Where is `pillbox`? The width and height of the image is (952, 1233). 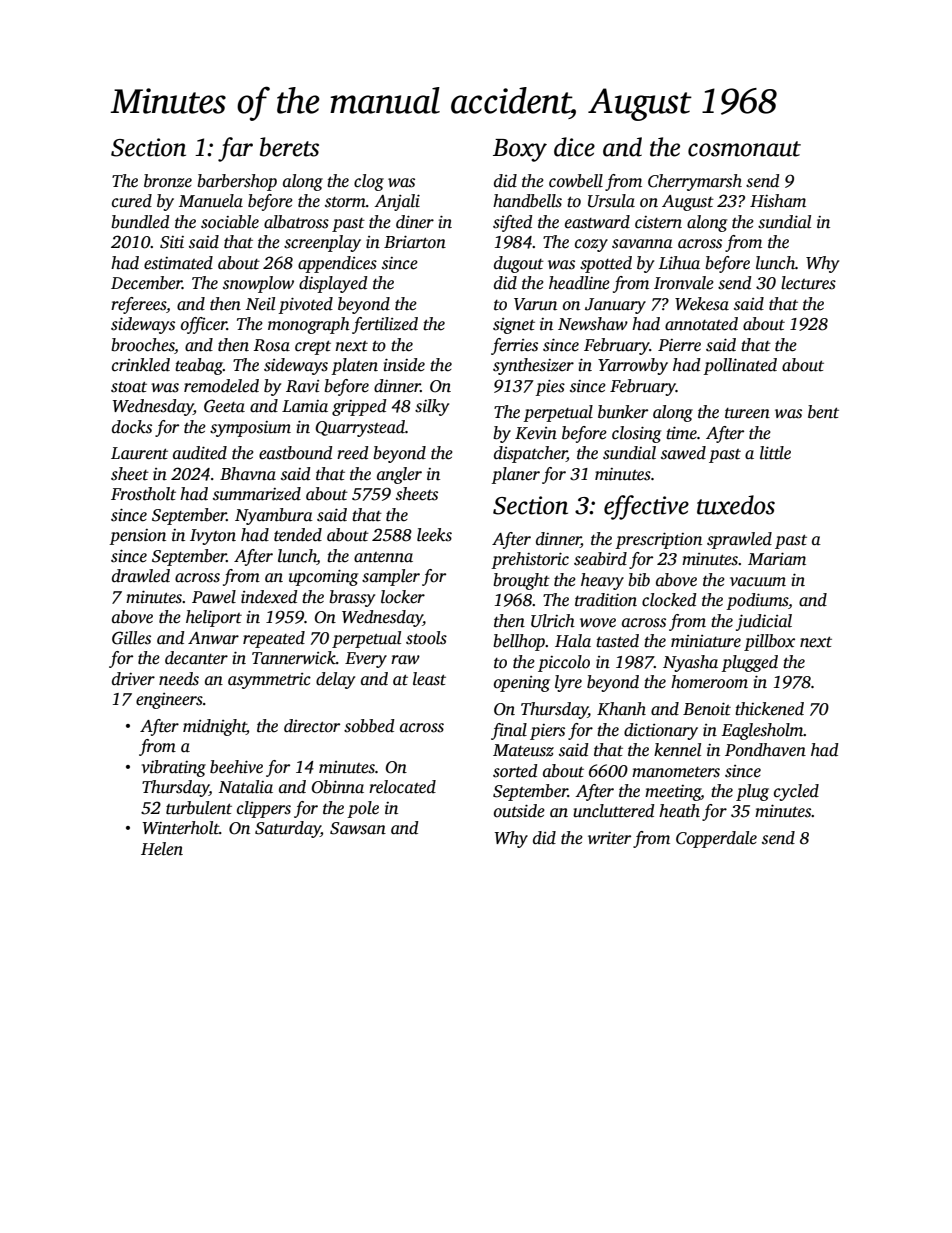 pillbox is located at coordinates (769, 642).
